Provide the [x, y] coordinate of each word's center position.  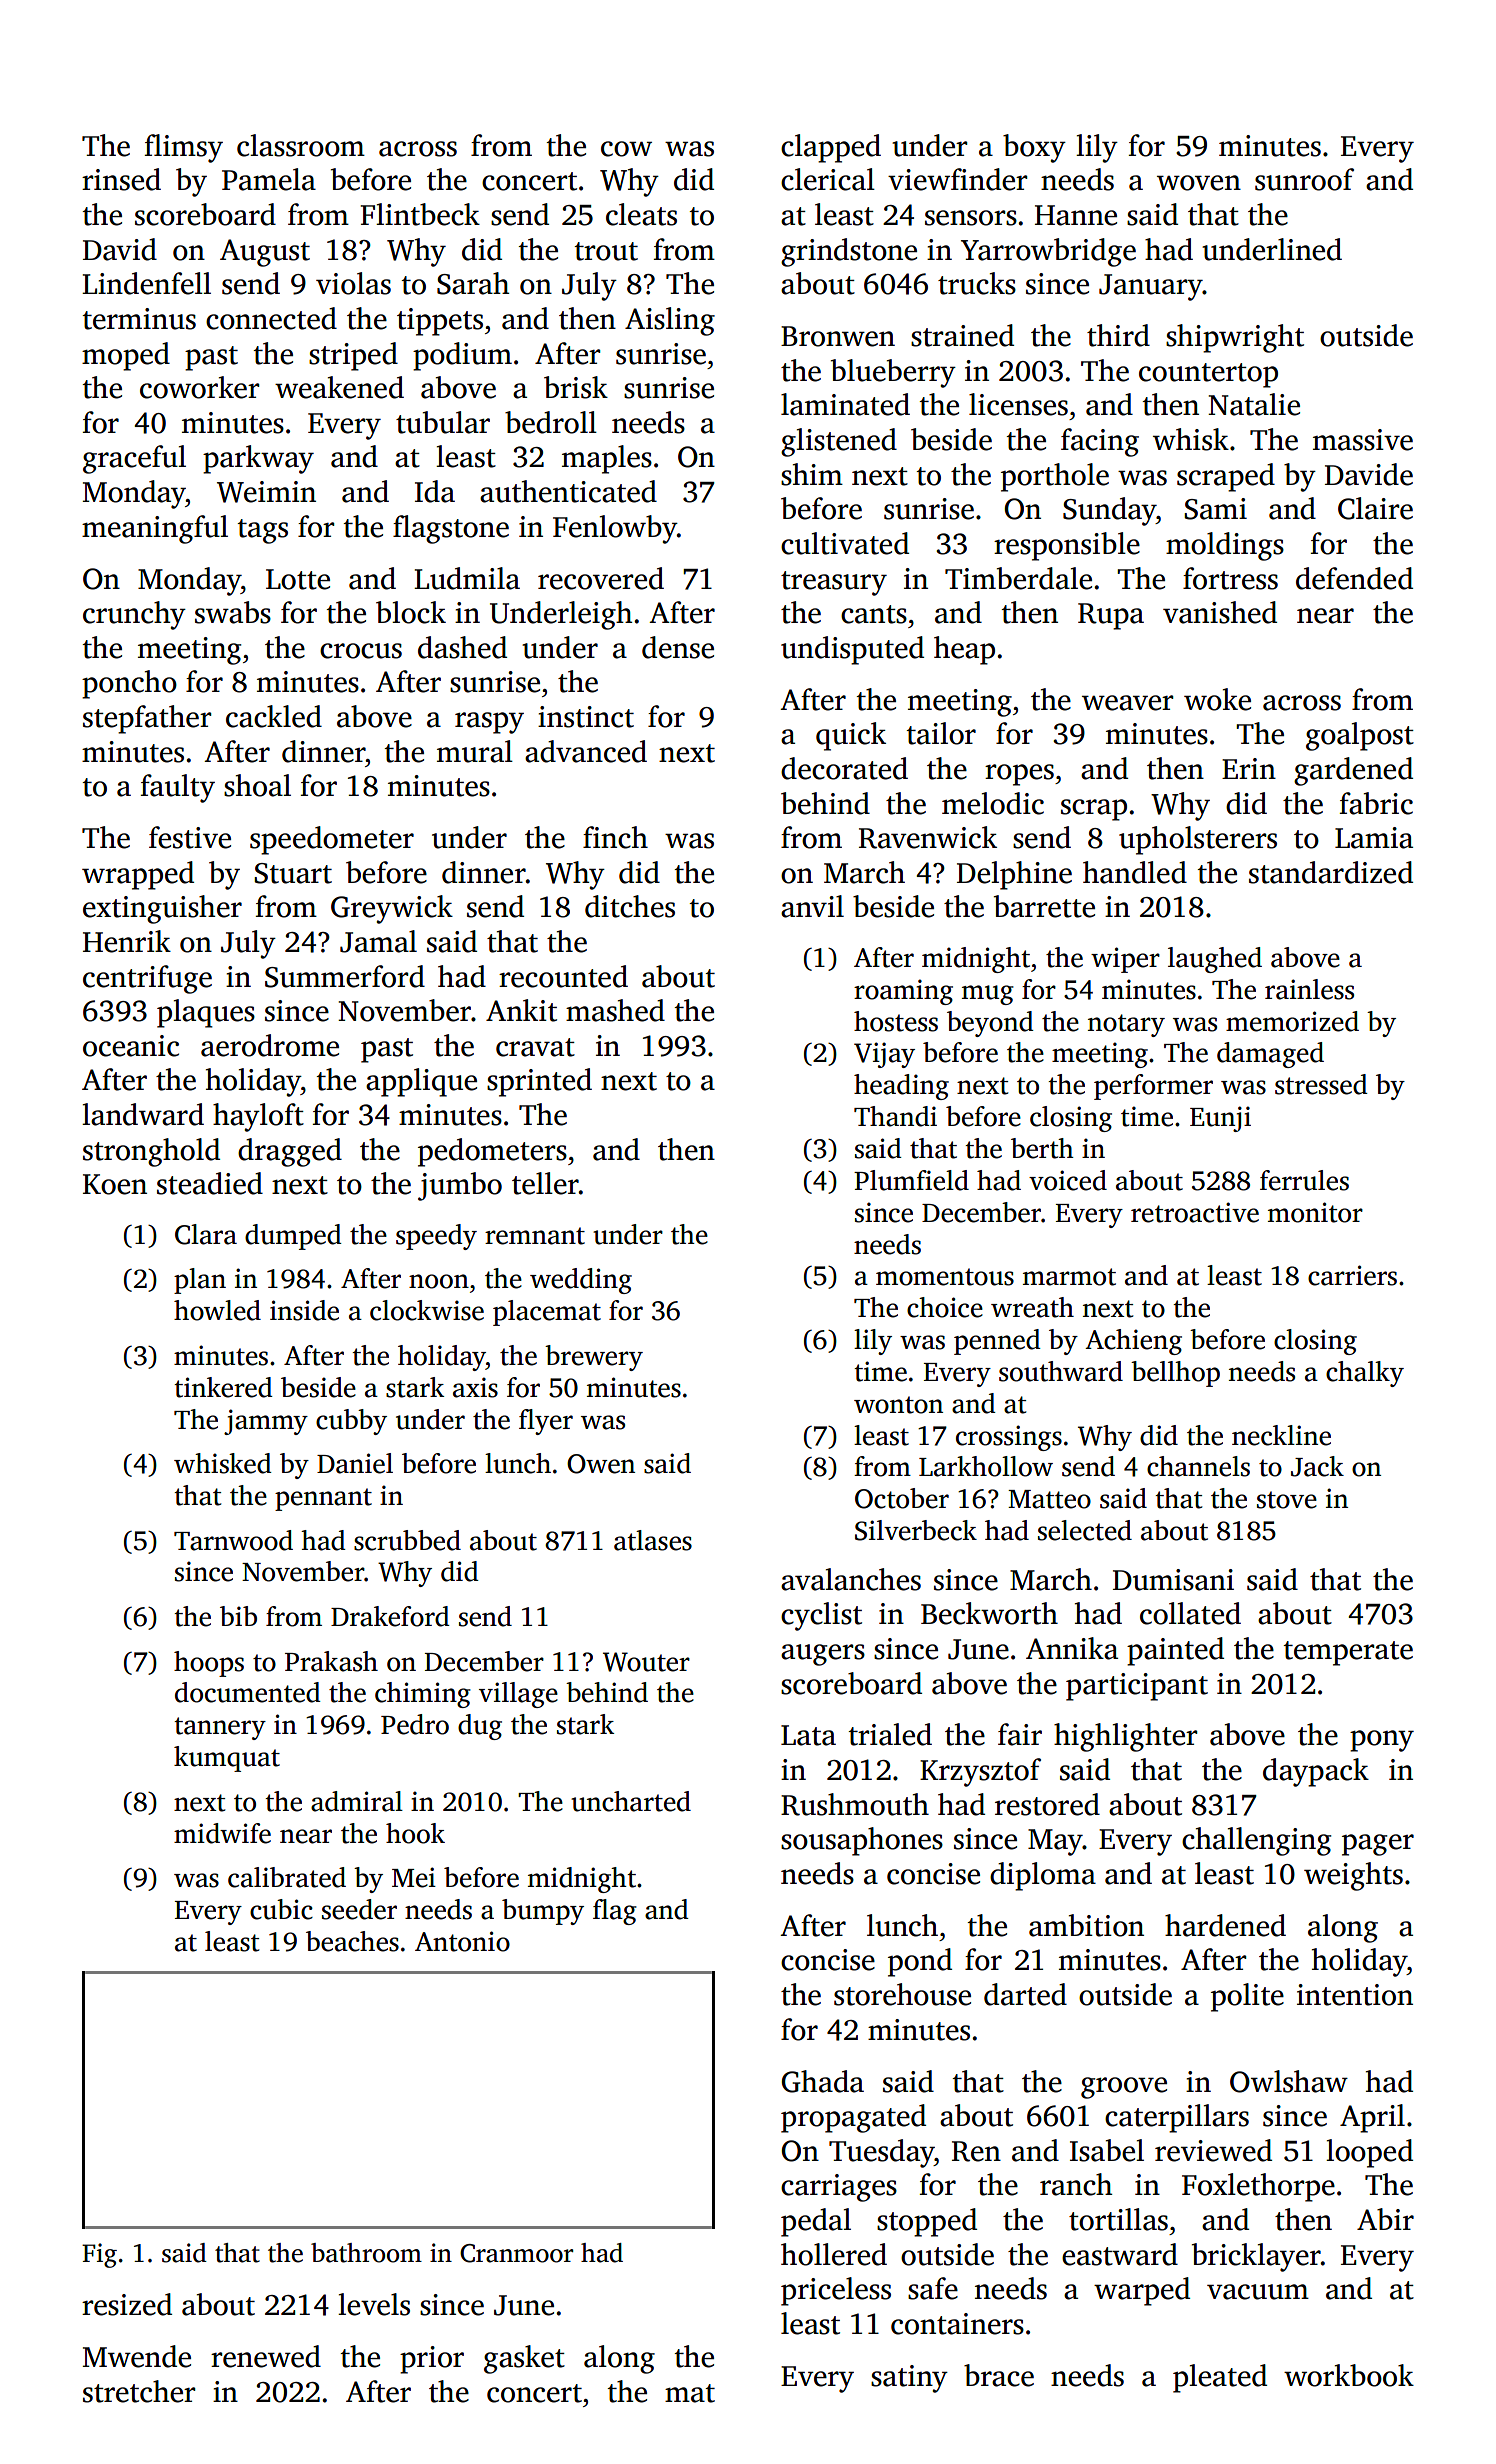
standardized [1331, 872]
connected [271, 318]
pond [920, 1962]
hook [415, 1833]
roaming [903, 992]
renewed [266, 2356]
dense [678, 647]
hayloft [258, 1117]
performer [1153, 1087]
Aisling [670, 321]
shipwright [1235, 338]
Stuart [293, 873]
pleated [1220, 2378]
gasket [524, 2359]
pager [1378, 1845]
